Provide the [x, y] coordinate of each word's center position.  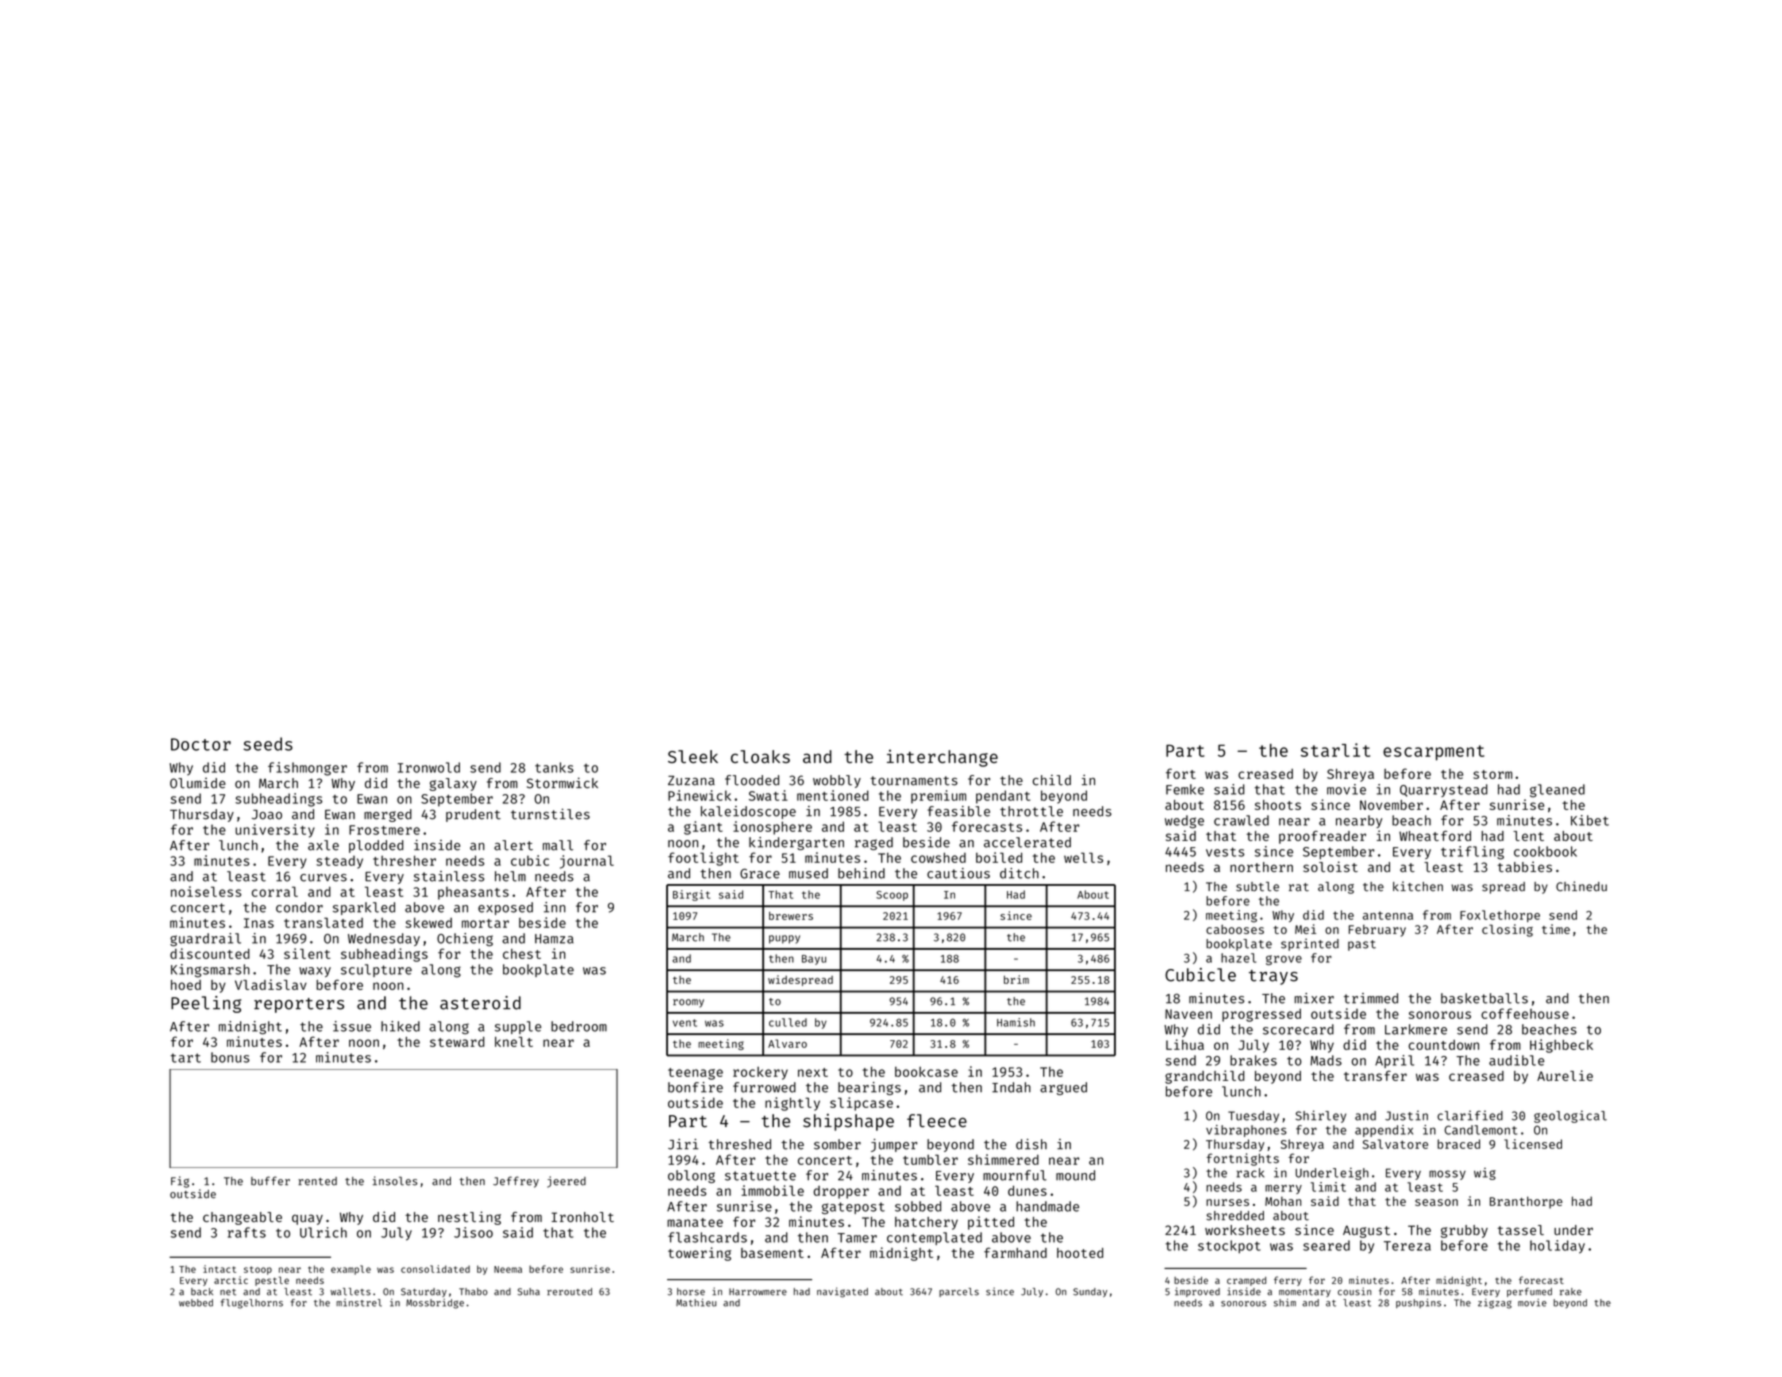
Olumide [198, 783]
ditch [1019, 873]
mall [558, 845]
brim [1016, 979]
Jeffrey [516, 1182]
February [1377, 931]
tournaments [914, 781]
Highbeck [1561, 1046]
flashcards [707, 1237]
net [228, 1292]
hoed [186, 985]
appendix [1384, 1131]
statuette [760, 1176]
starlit [1335, 750]
